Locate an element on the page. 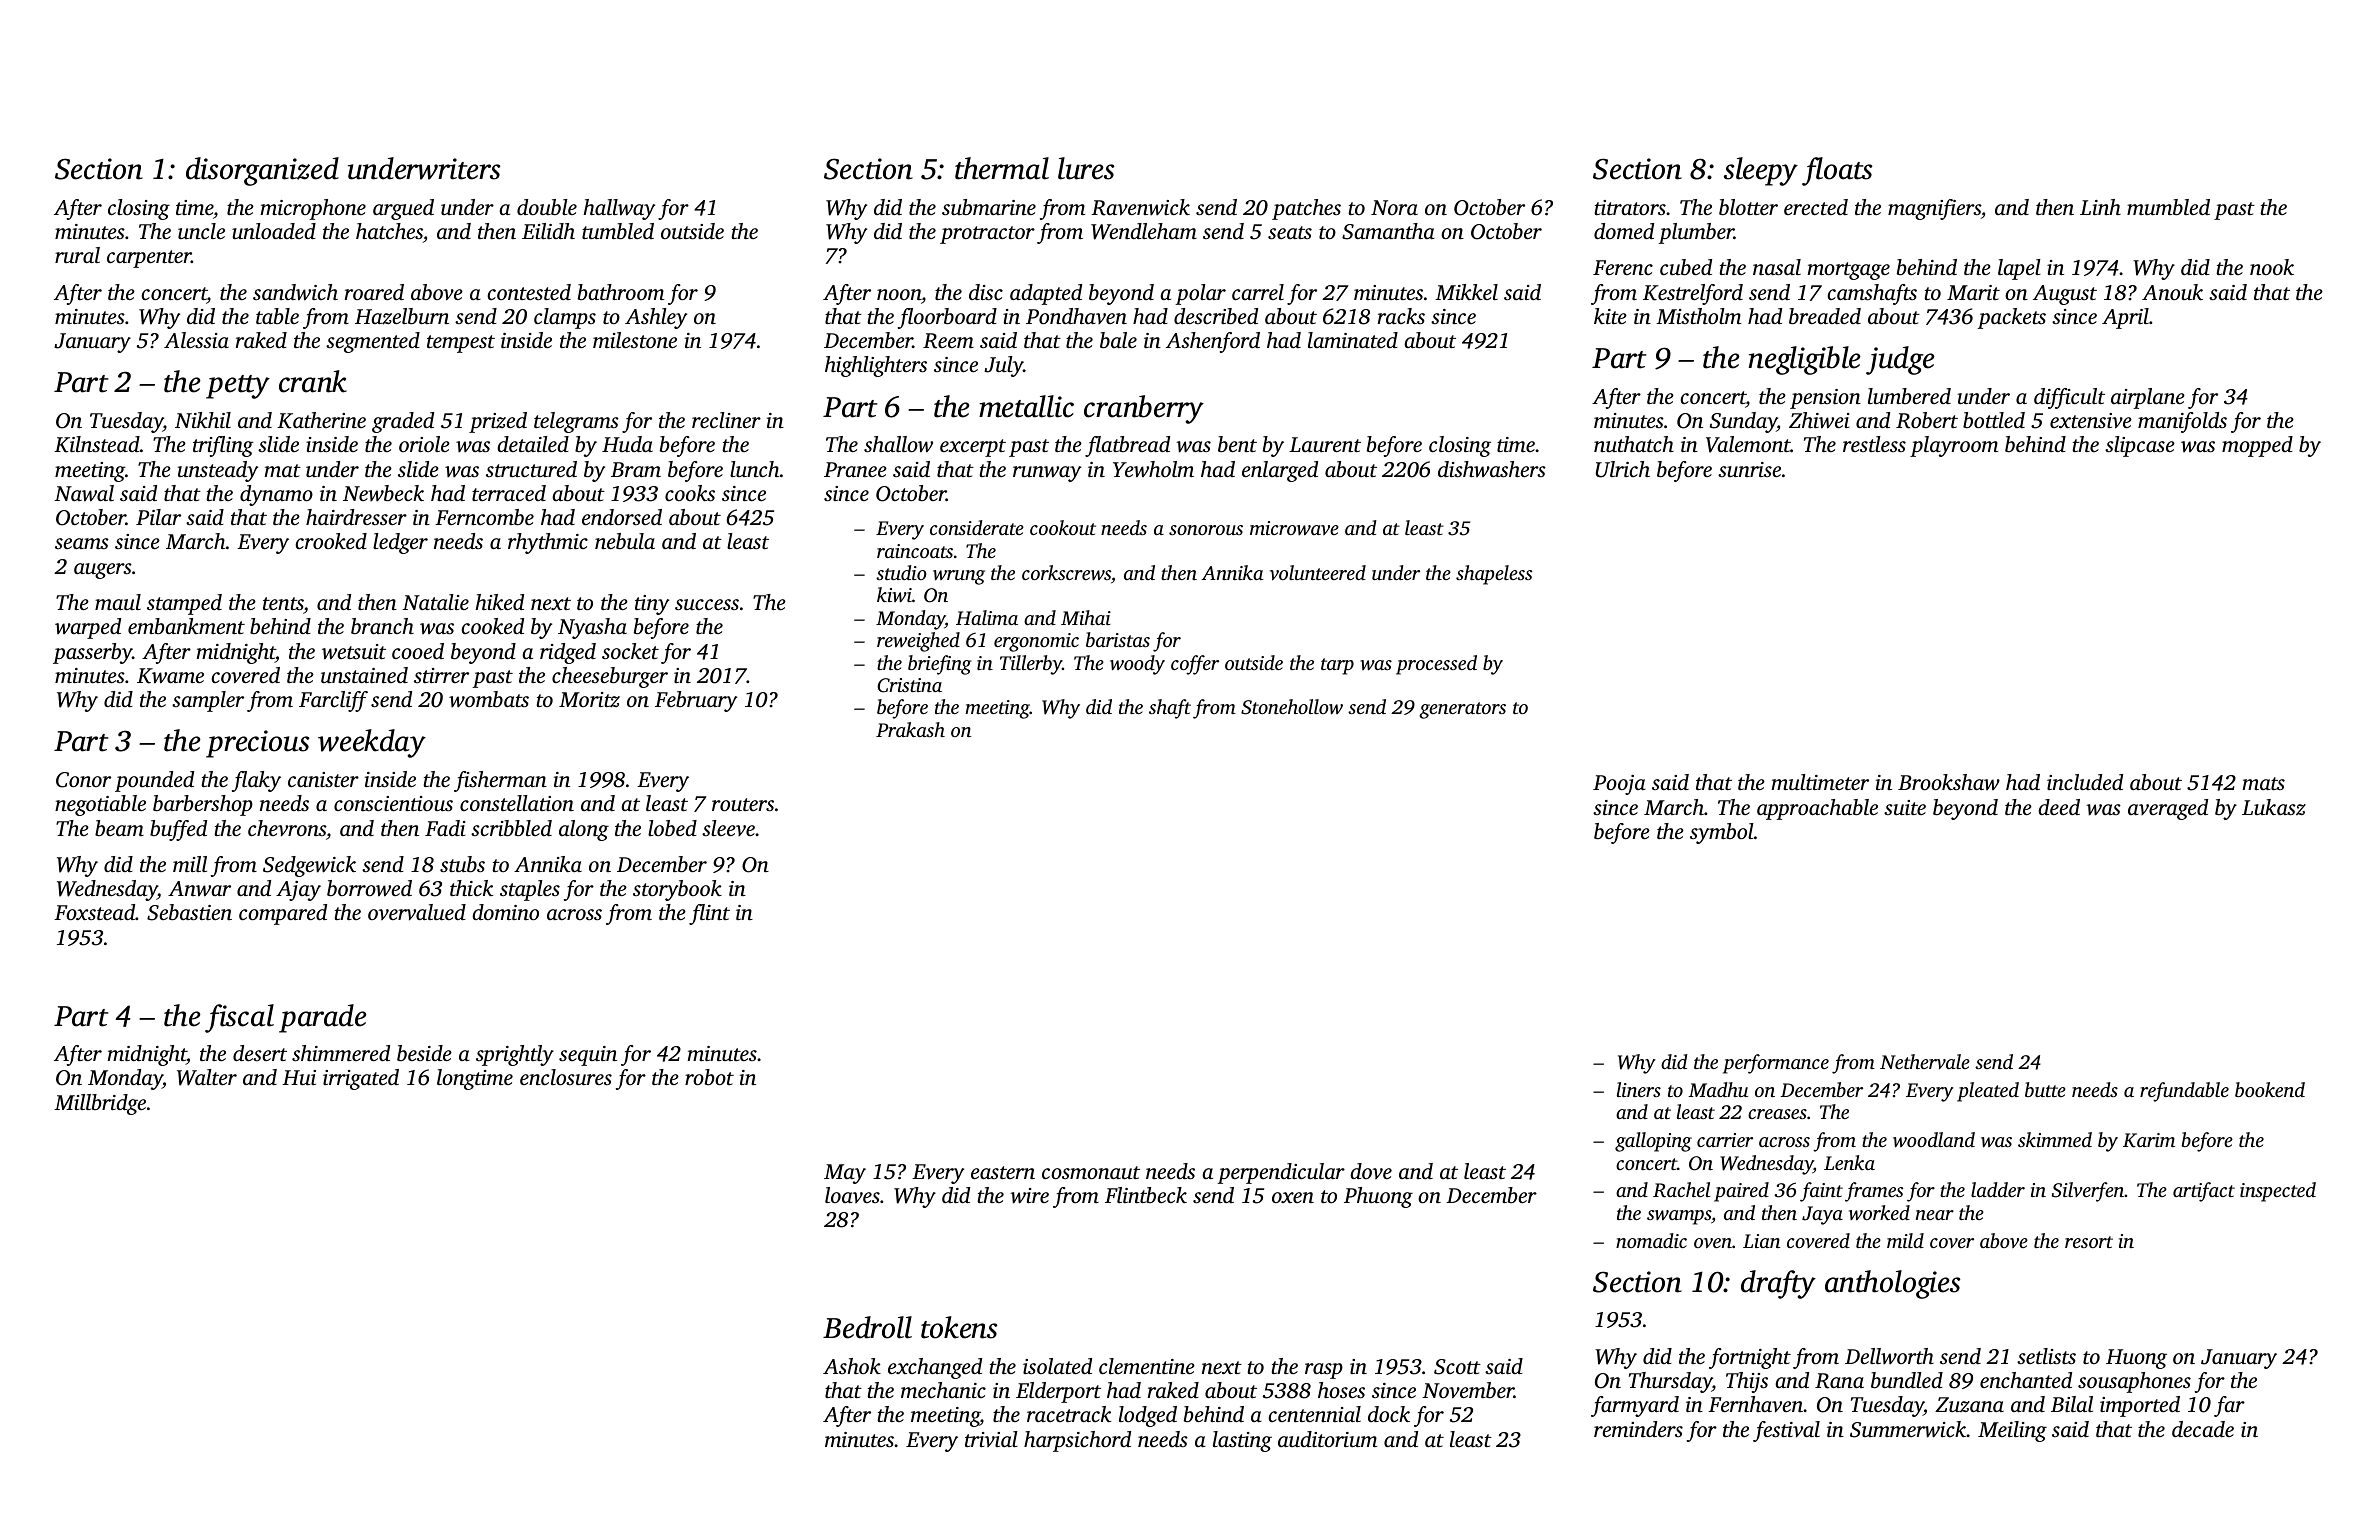 The image size is (2380, 1540). airplane is located at coordinates (2148, 398).
